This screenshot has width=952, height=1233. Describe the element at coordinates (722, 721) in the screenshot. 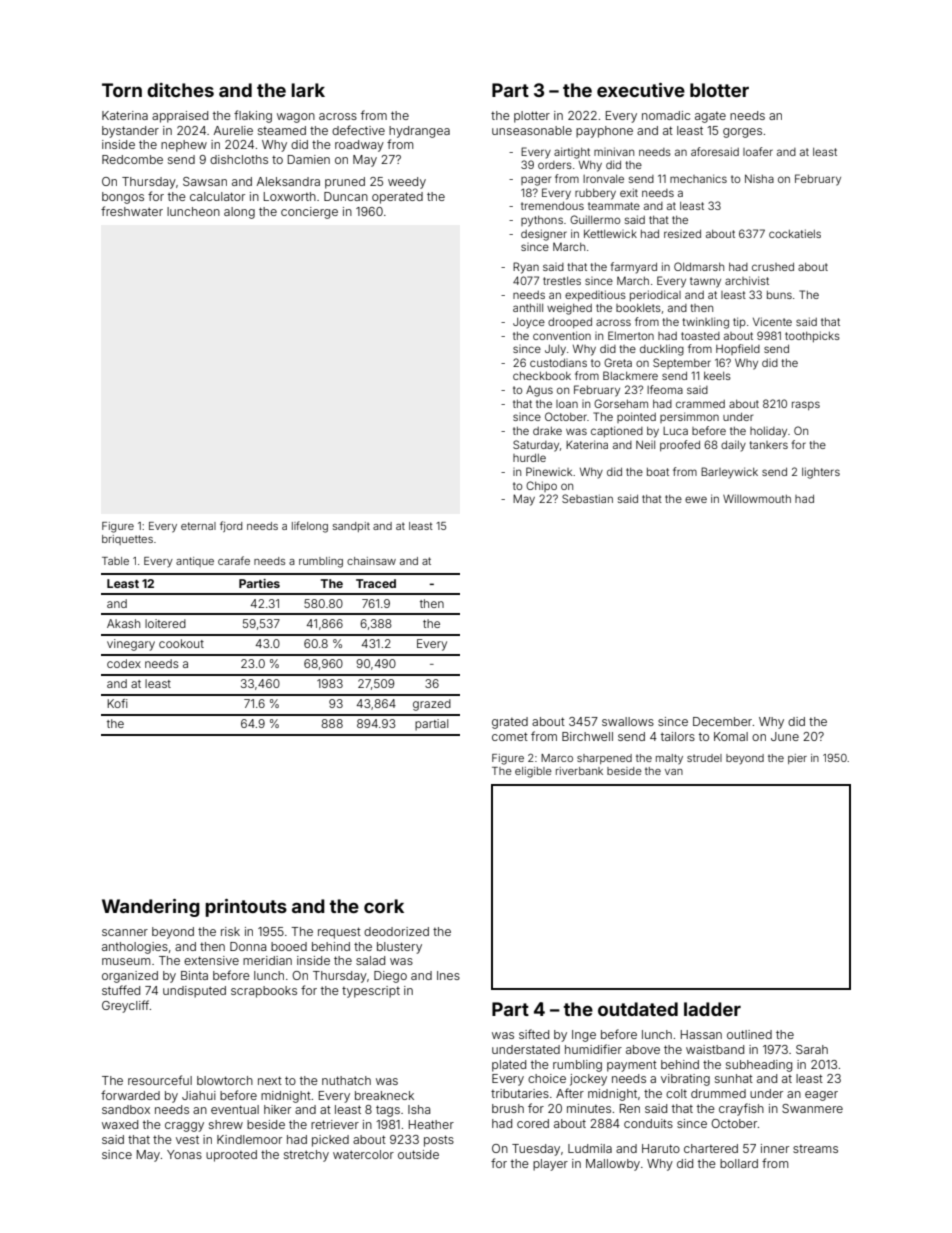

I see `December` at that location.
